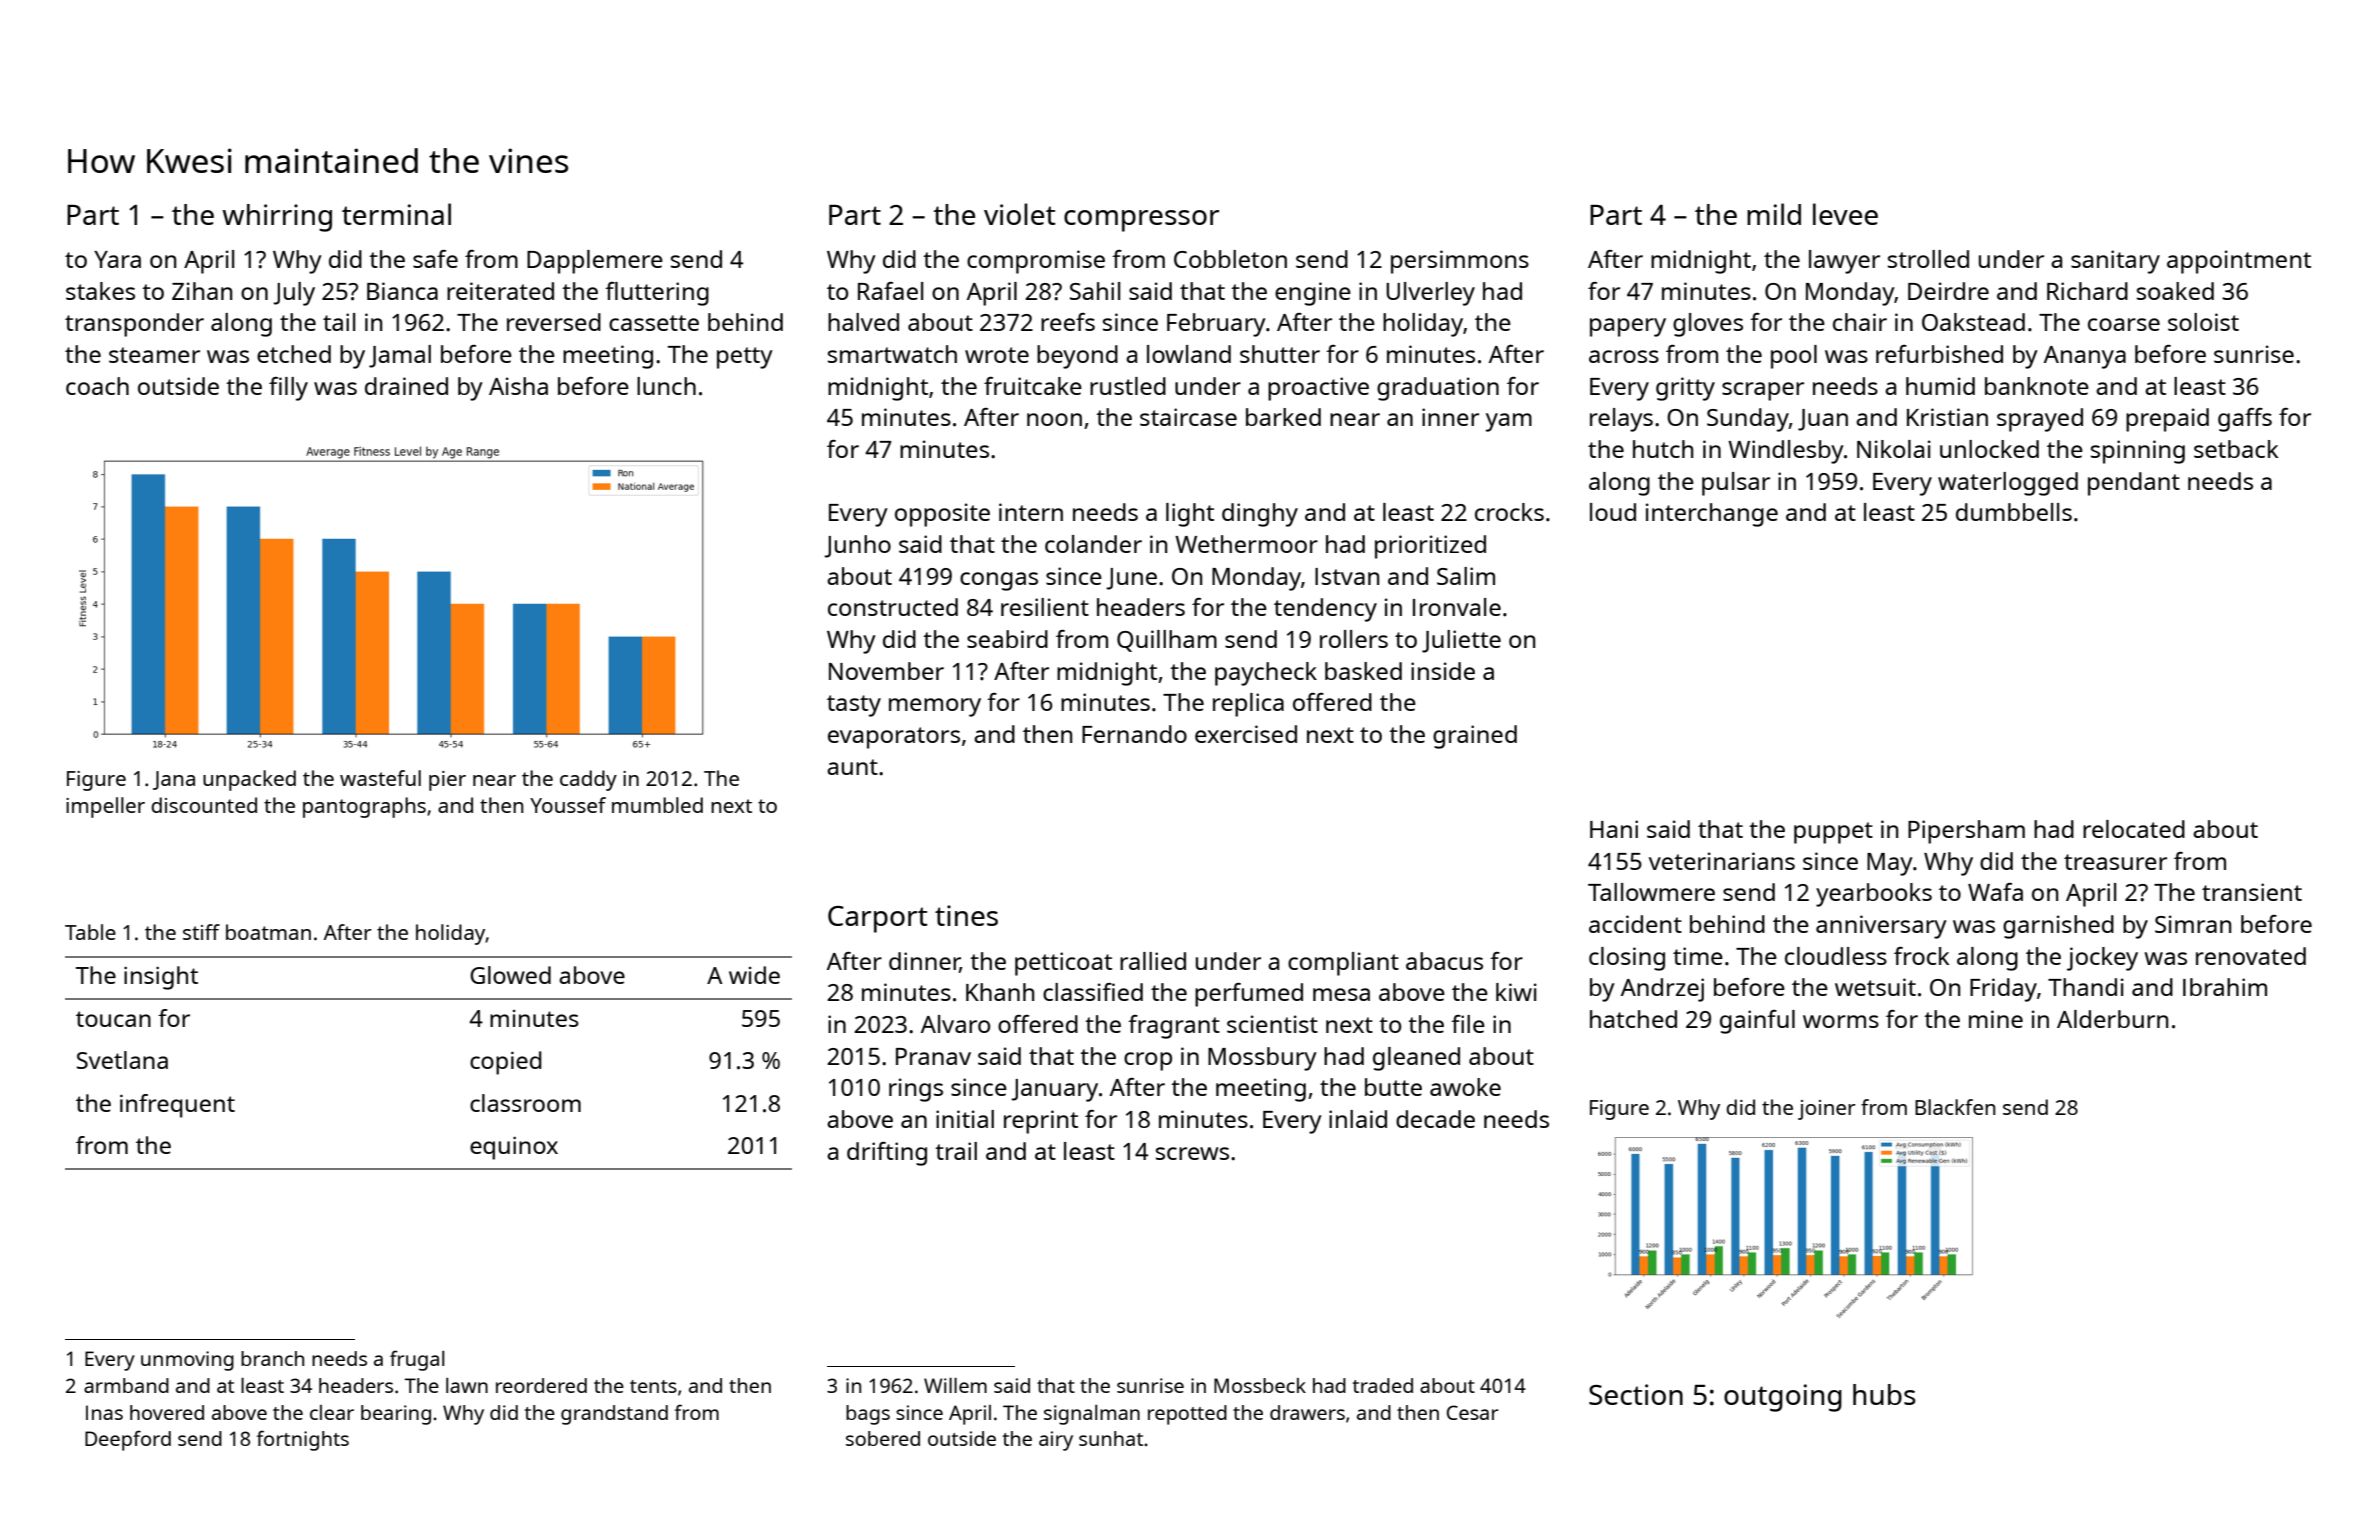  What do you see at coordinates (595, 262) in the document?
I see `Dapplemere` at bounding box center [595, 262].
